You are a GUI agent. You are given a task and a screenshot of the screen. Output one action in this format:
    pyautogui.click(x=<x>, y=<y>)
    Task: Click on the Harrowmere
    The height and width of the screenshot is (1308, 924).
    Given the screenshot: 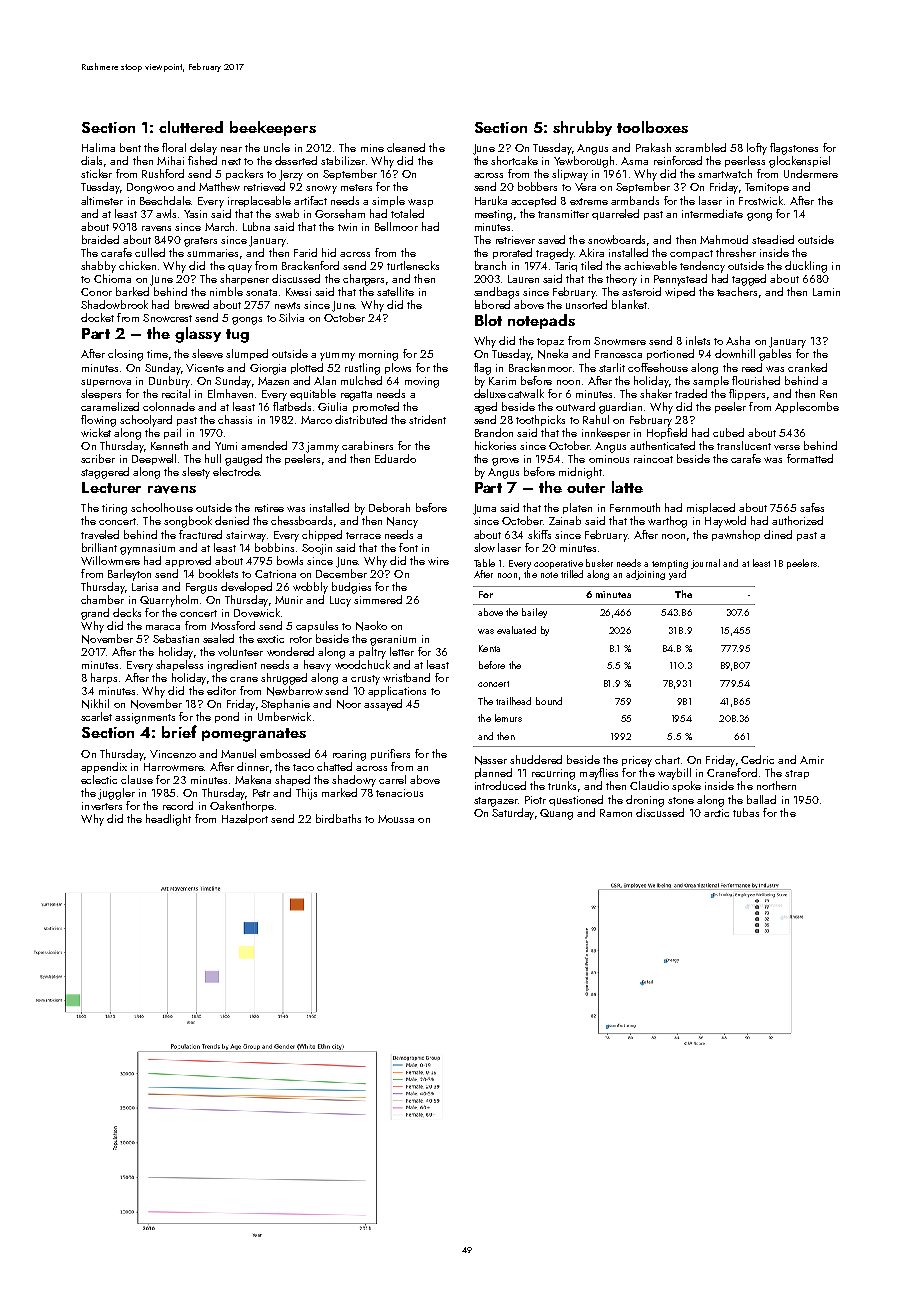 What is the action you would take?
    pyautogui.click(x=174, y=767)
